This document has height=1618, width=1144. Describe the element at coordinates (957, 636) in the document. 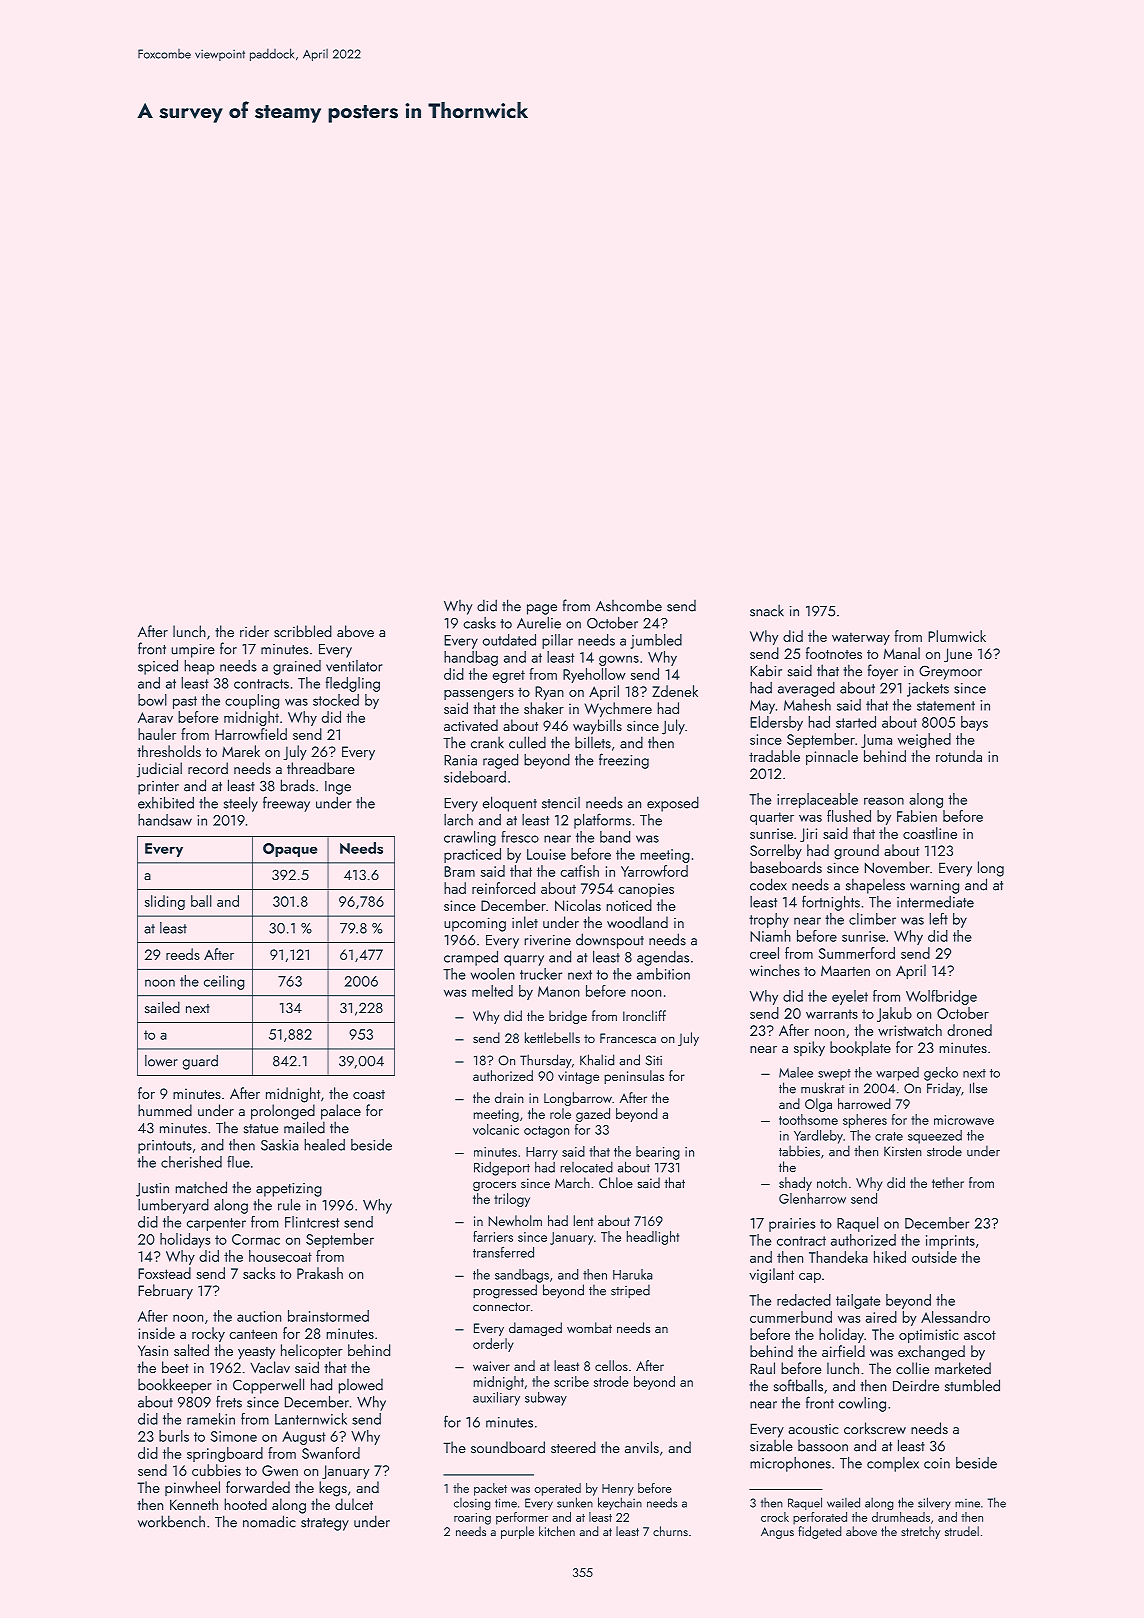

I see `Plumwick` at that location.
